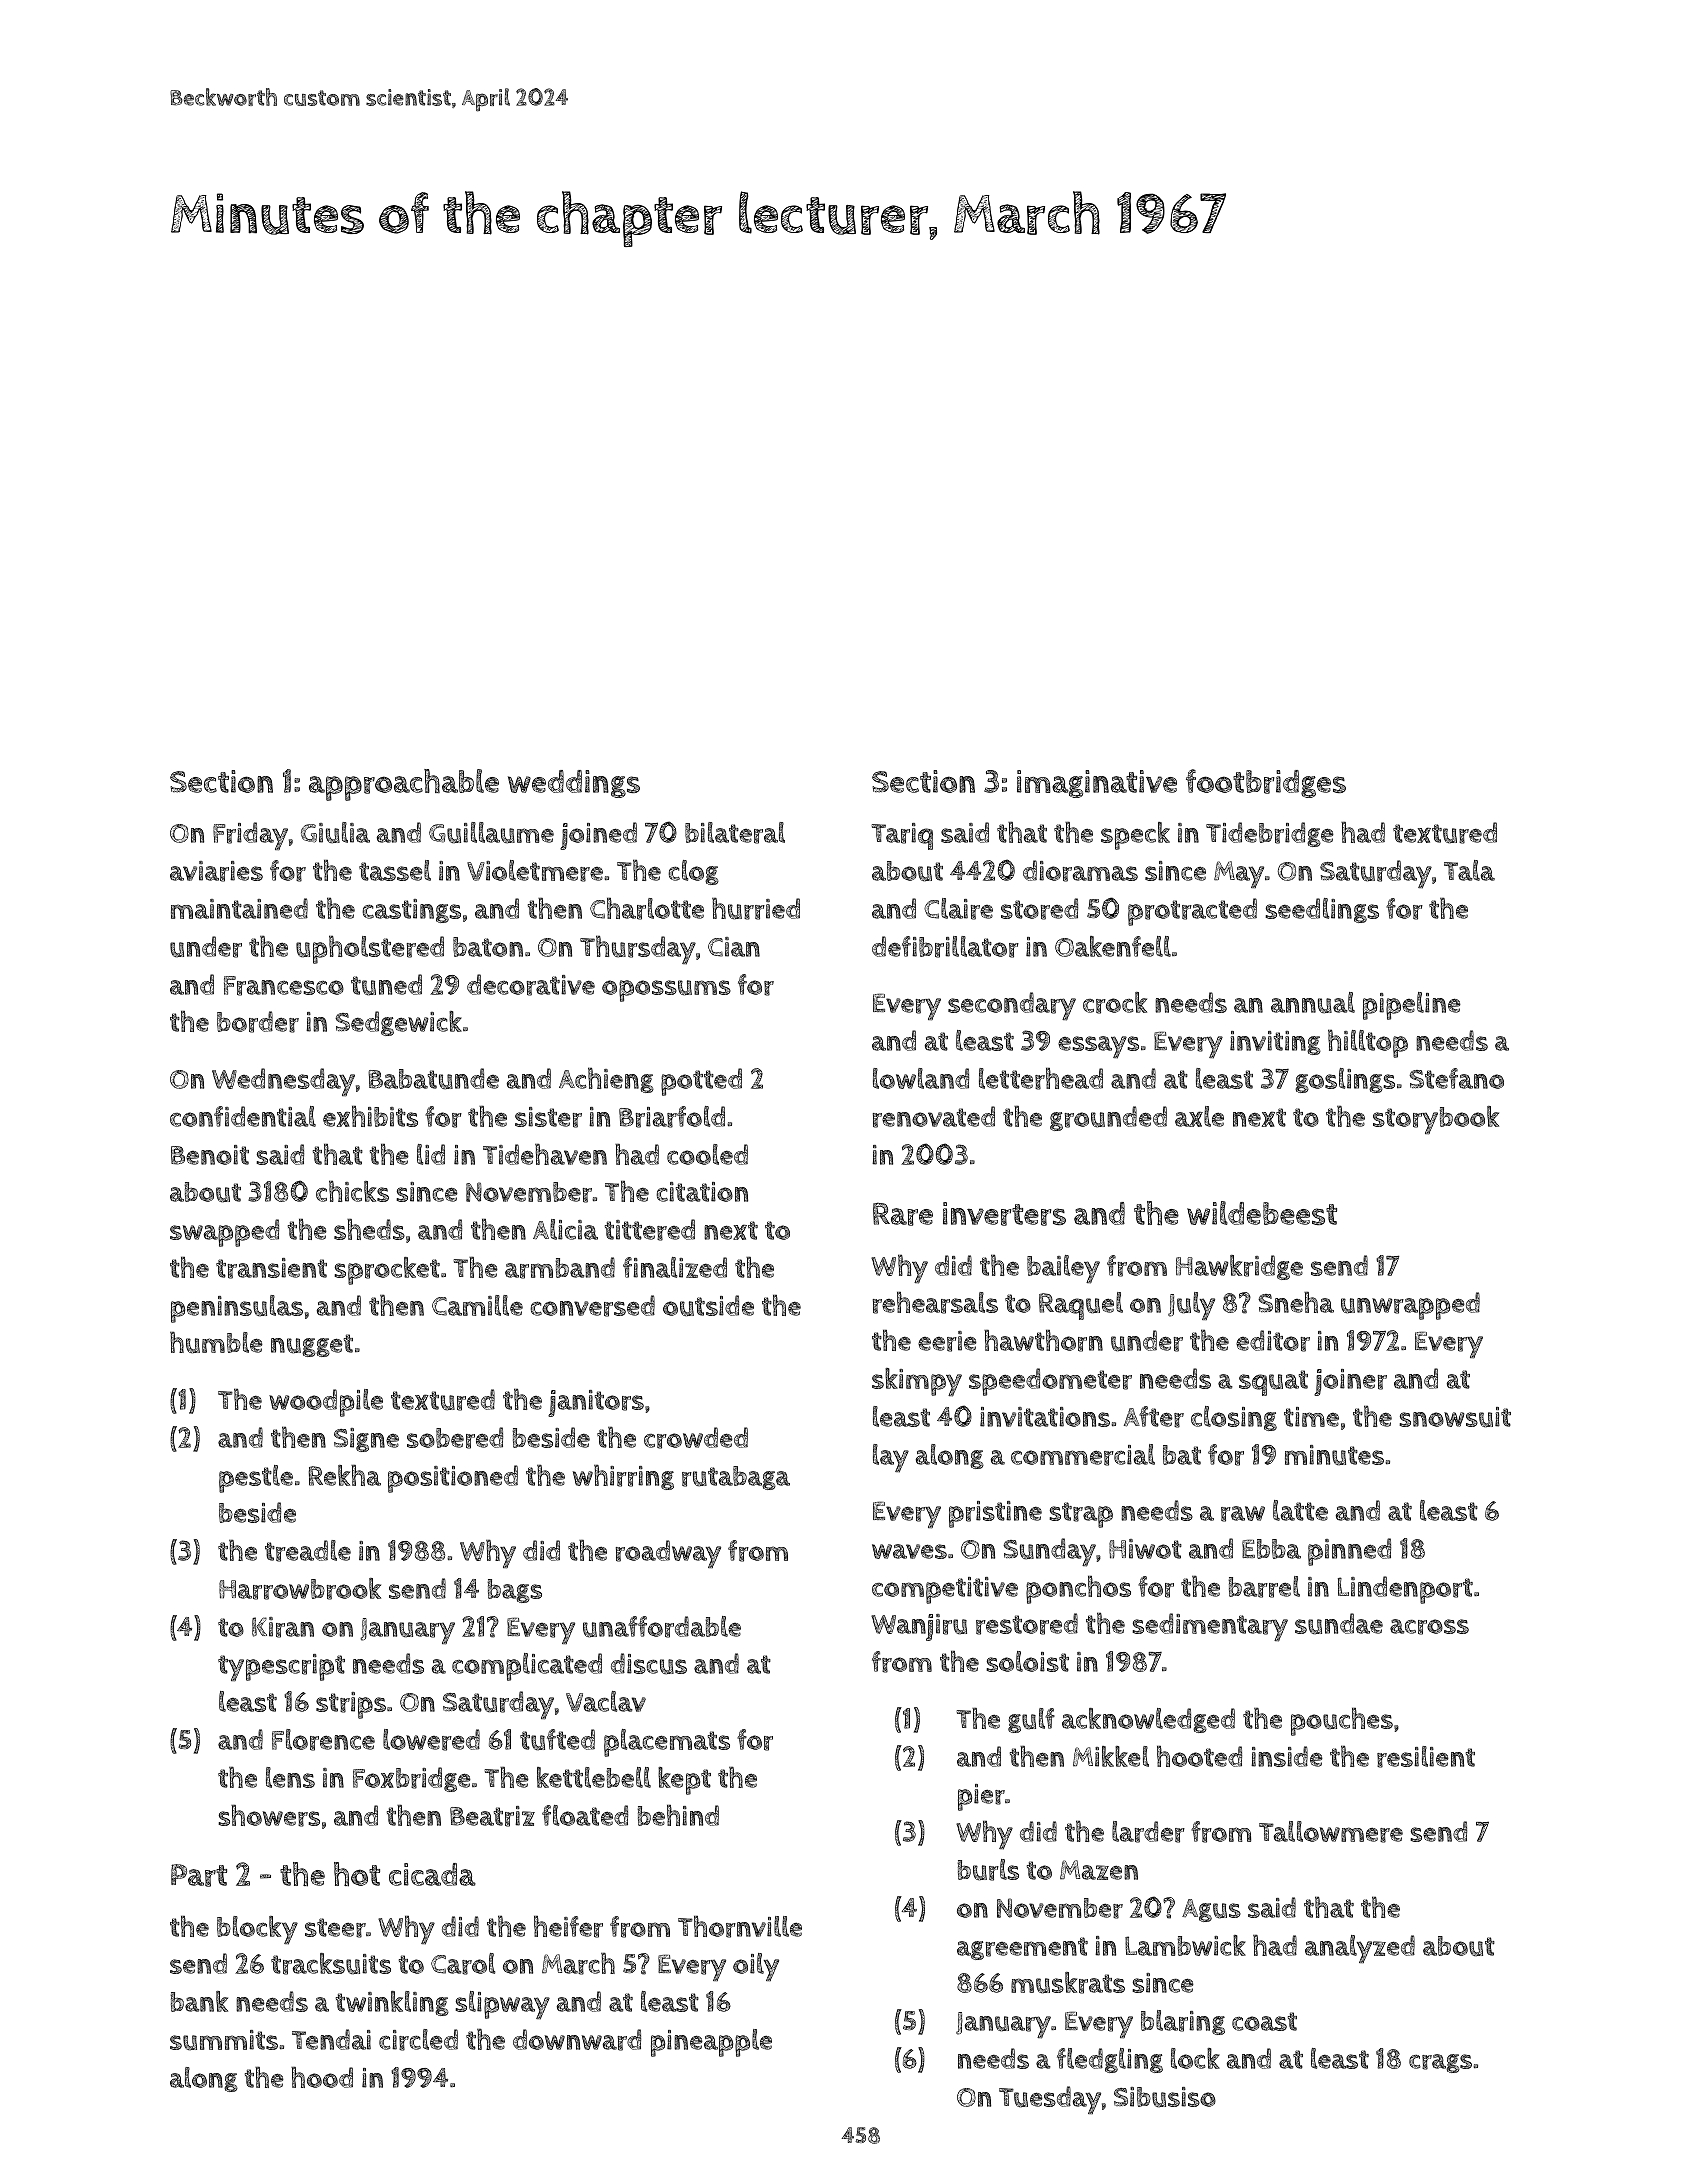 The width and height of the document is (1683, 2178). I want to click on soloist, so click(1027, 1661).
